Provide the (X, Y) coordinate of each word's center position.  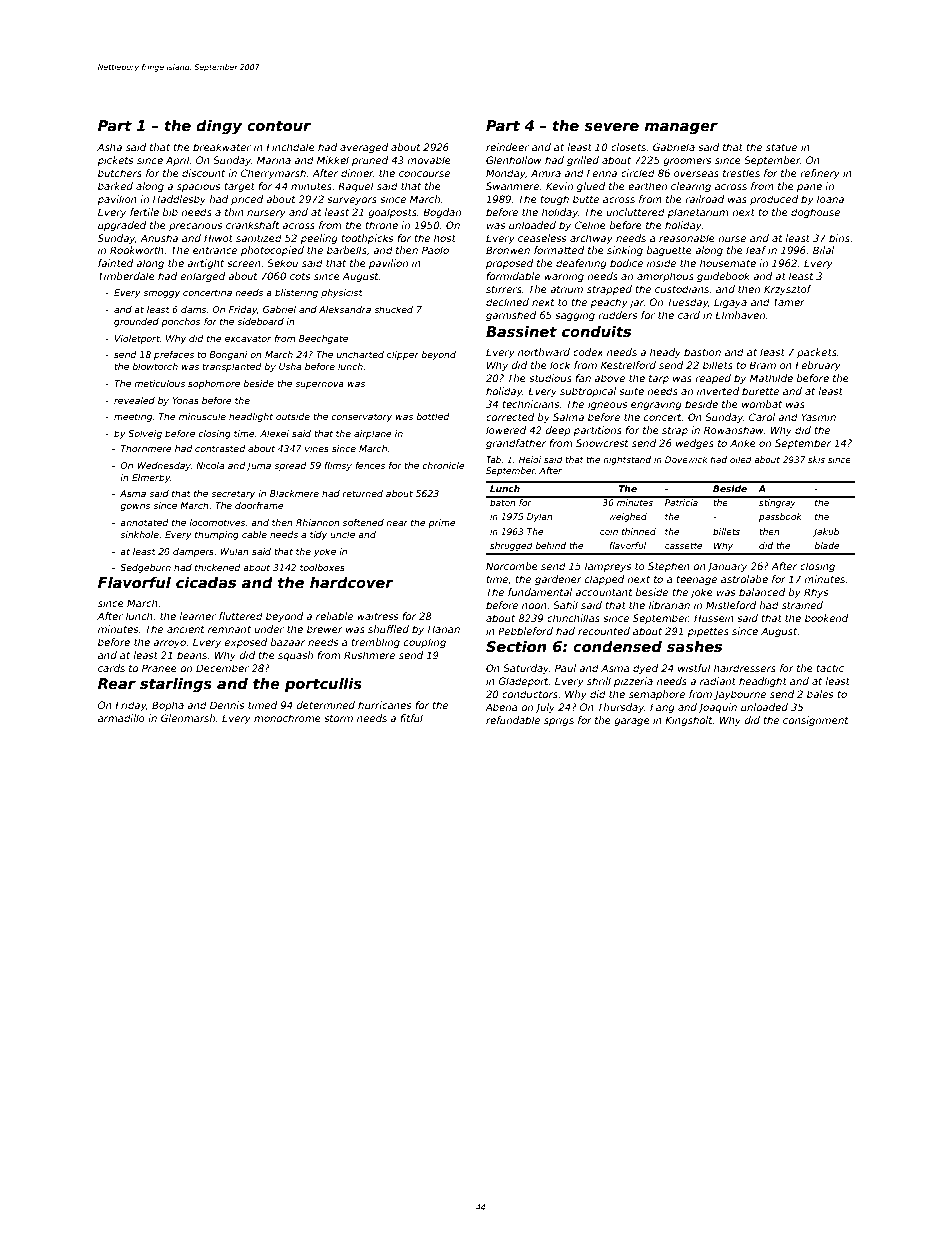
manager (681, 128)
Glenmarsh (188, 718)
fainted (115, 263)
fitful (411, 718)
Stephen (669, 567)
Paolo (435, 250)
